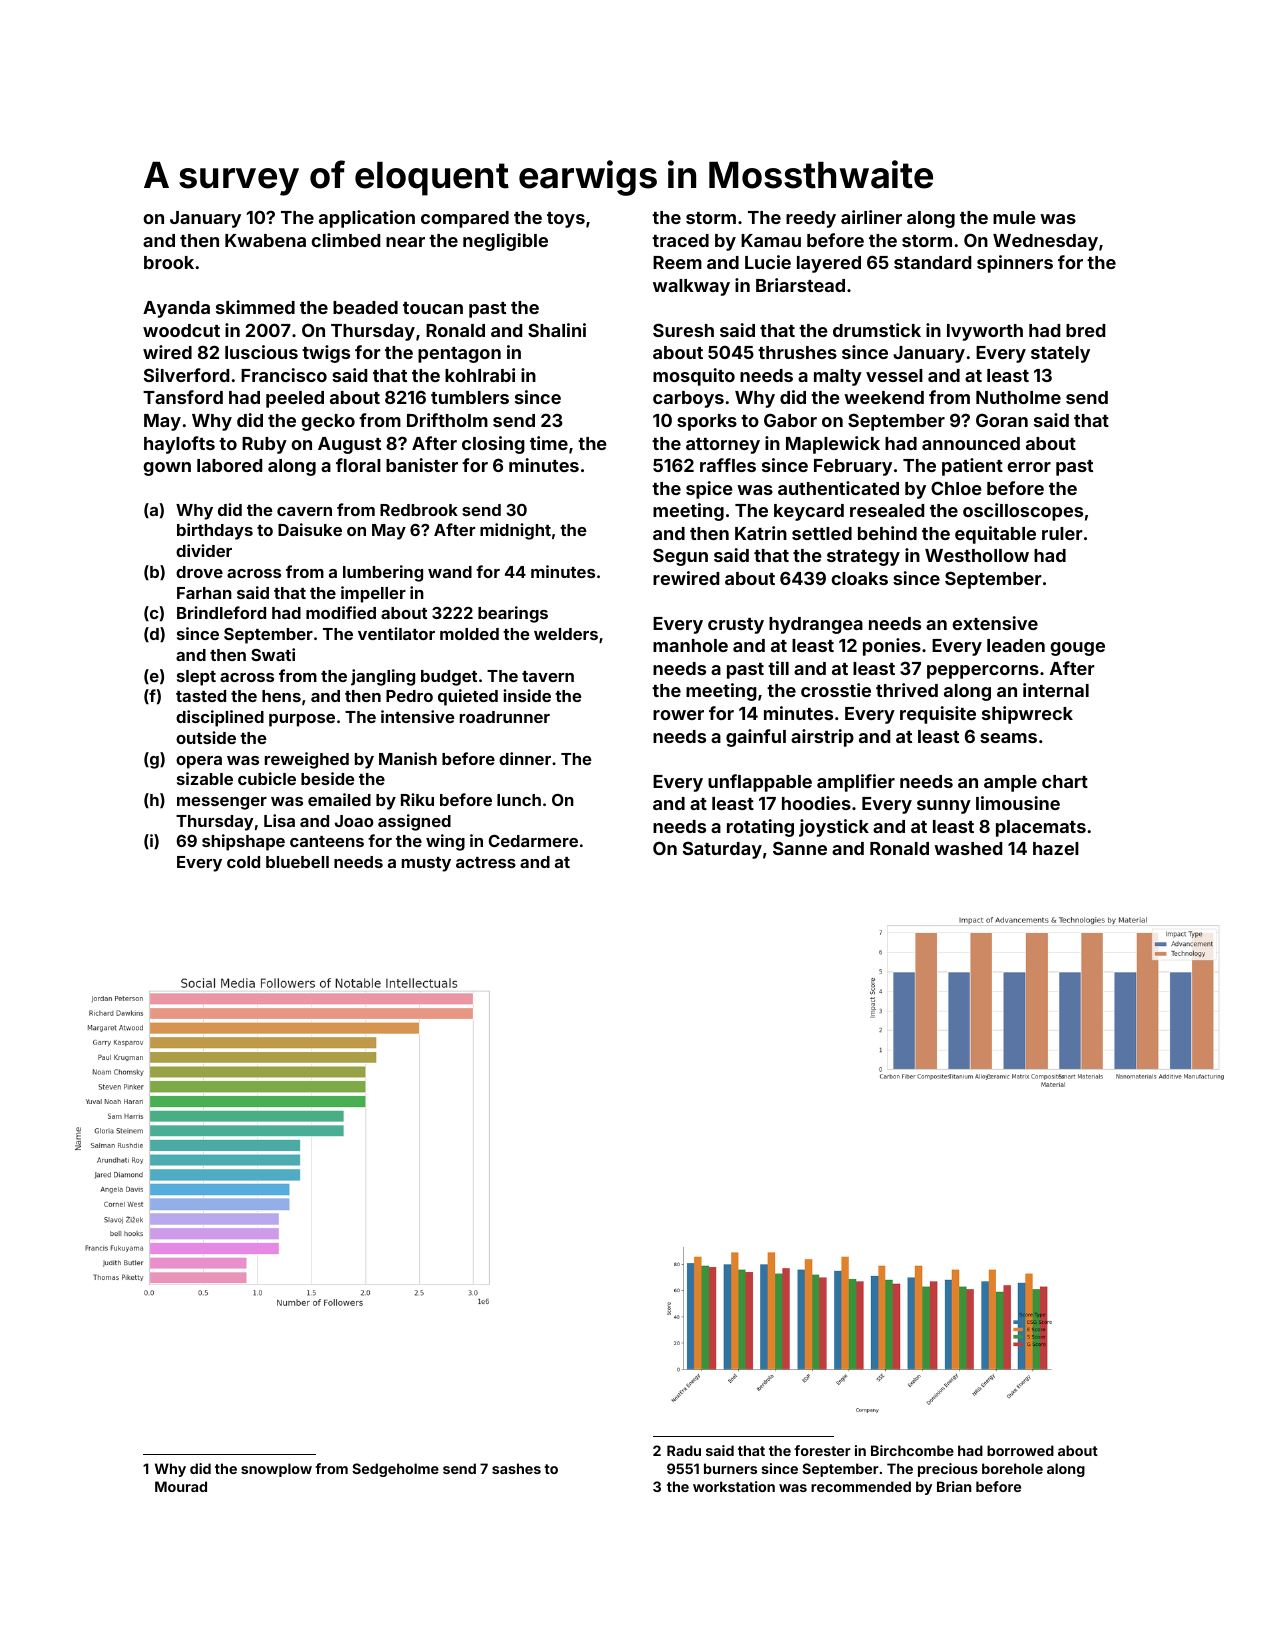 The height and width of the image is (1632, 1261). Describe the element at coordinates (995, 535) in the image. I see `equitable` at that location.
